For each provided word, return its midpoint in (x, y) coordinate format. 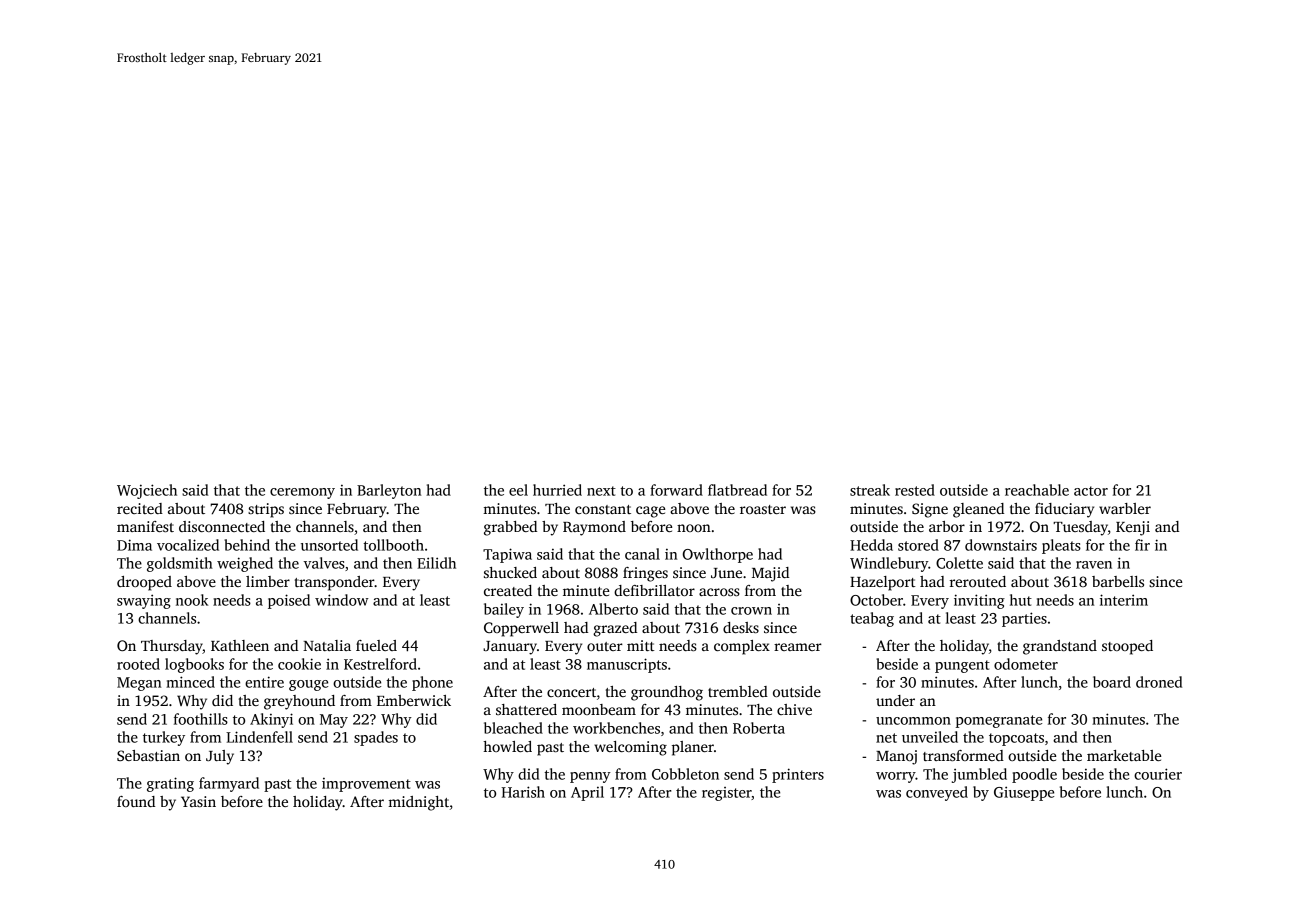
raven (1094, 565)
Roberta (759, 728)
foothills (201, 719)
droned (1159, 682)
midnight (418, 803)
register (727, 794)
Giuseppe (1024, 793)
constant (603, 509)
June (726, 573)
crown (751, 611)
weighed (245, 564)
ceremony (302, 493)
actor (1091, 491)
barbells (1118, 581)
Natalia (327, 645)
